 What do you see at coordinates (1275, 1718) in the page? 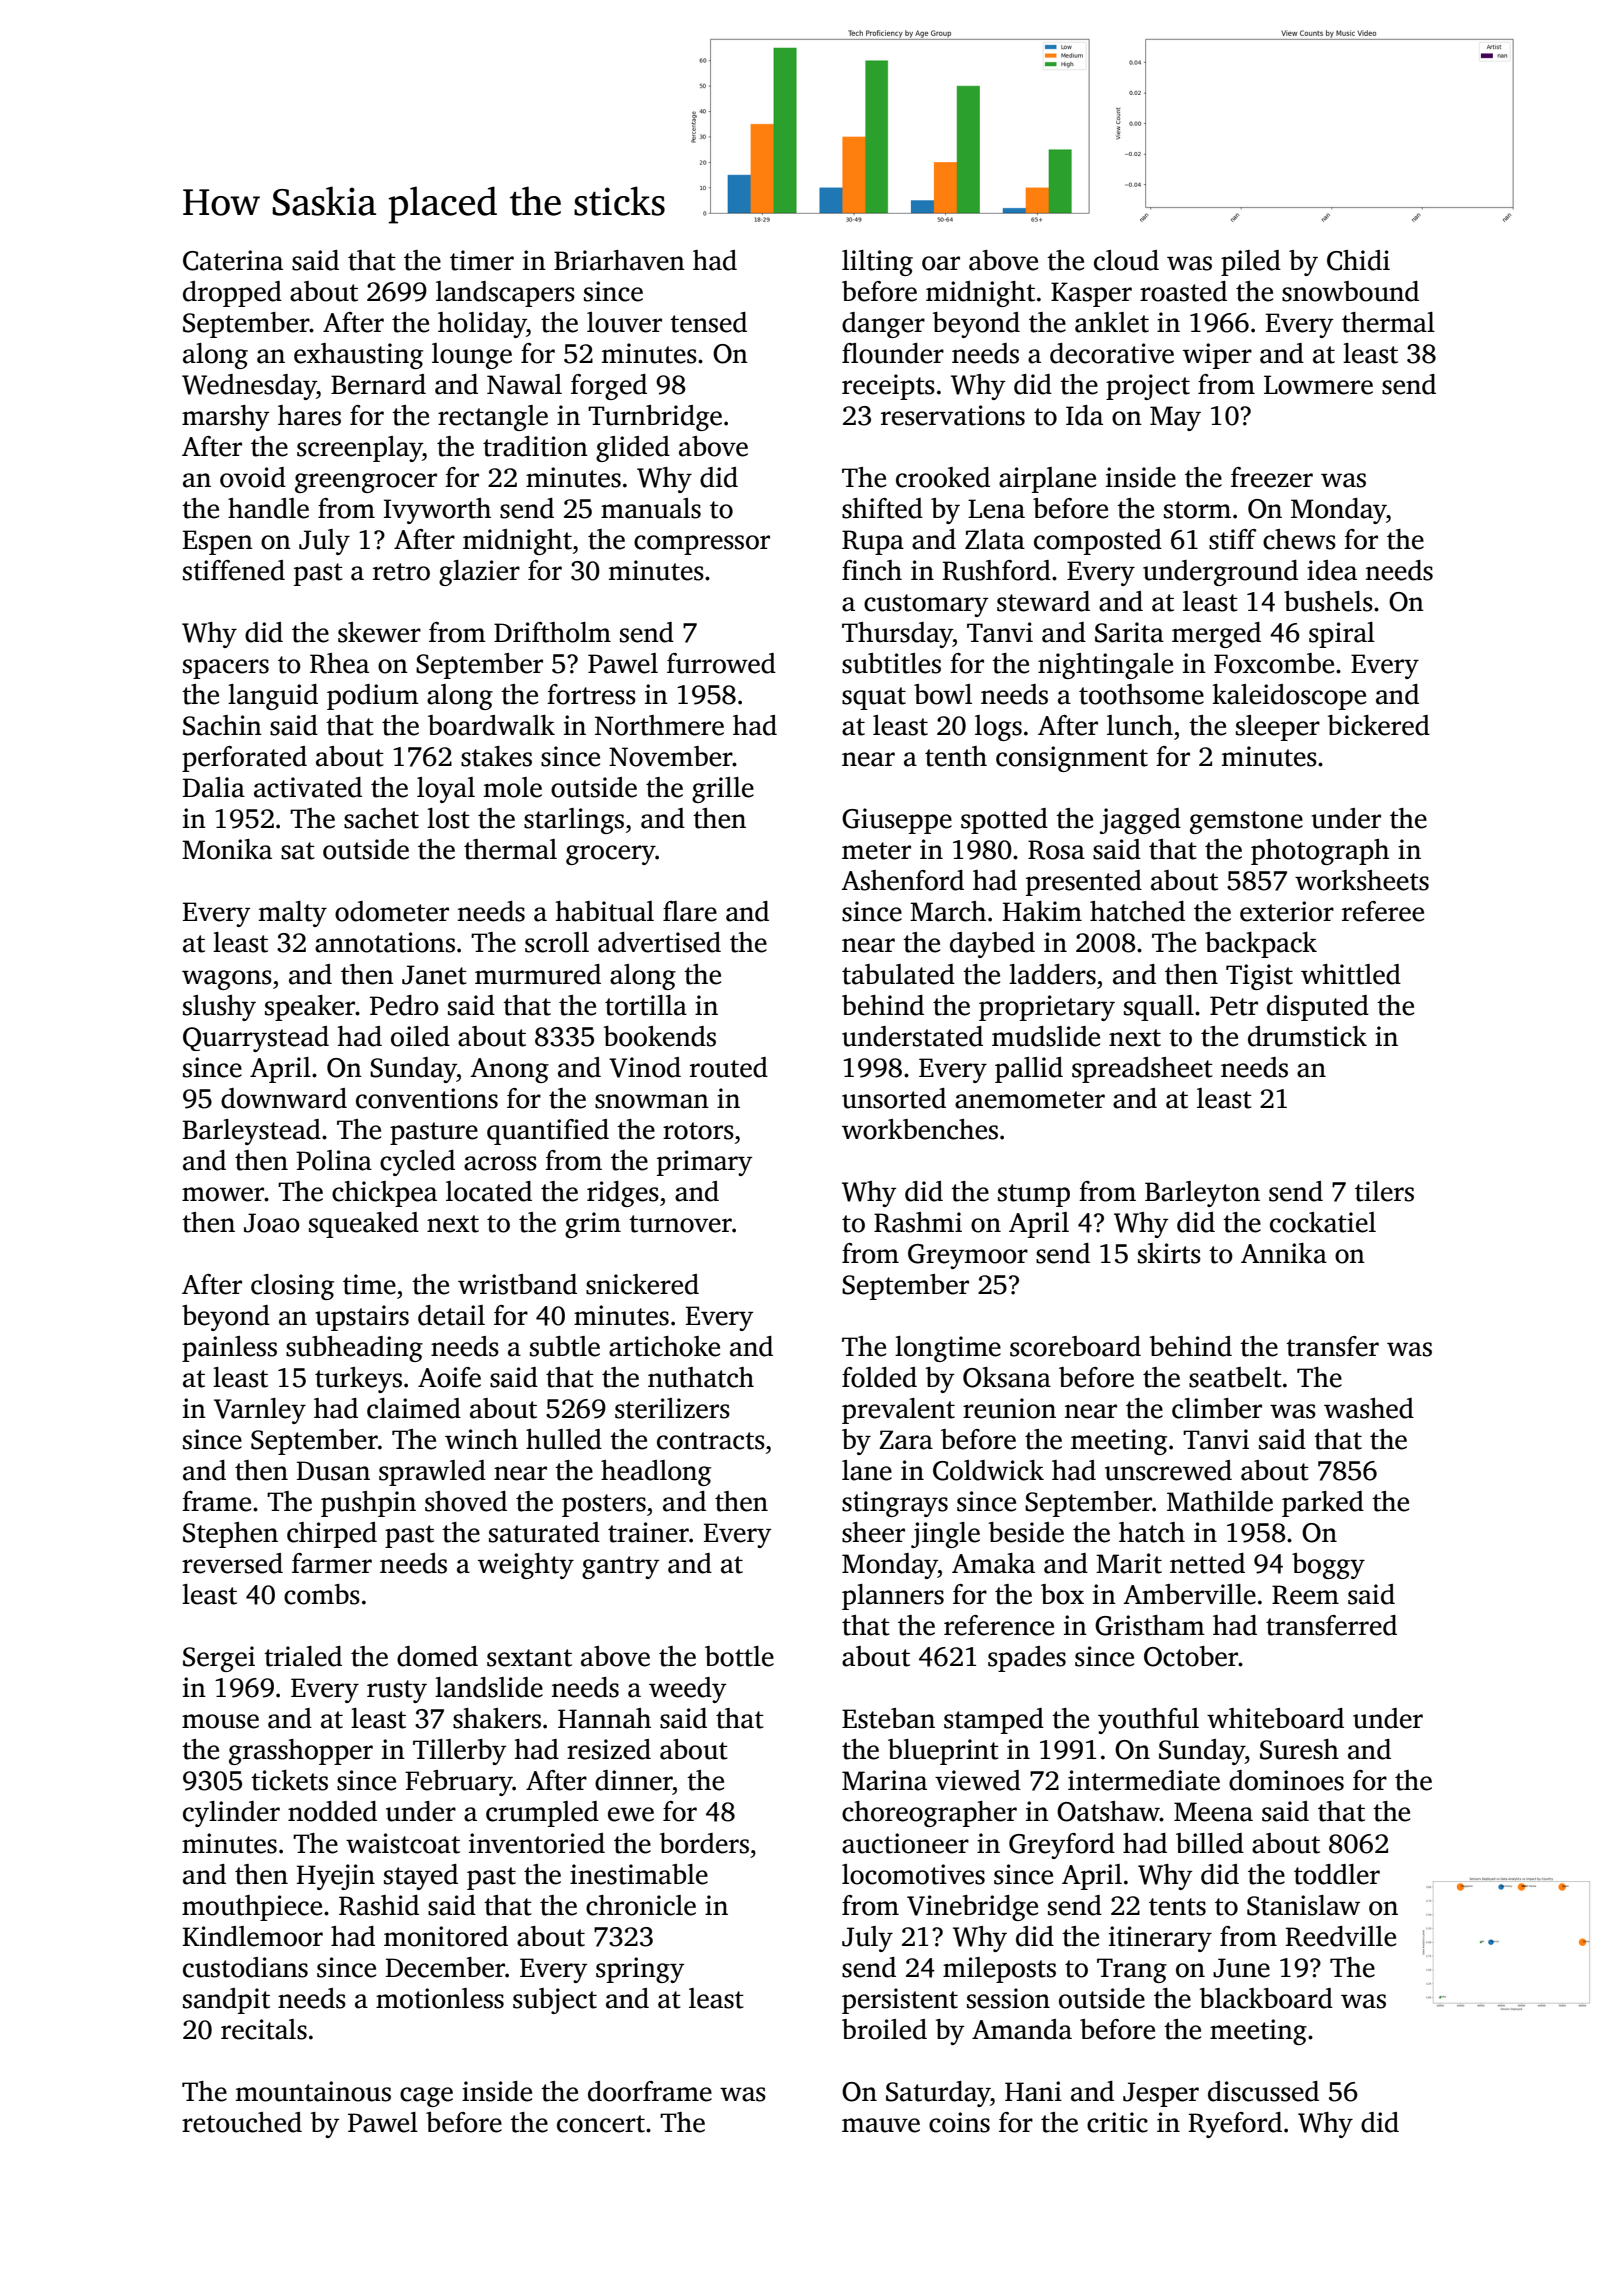
I see `whiteboard` at bounding box center [1275, 1718].
